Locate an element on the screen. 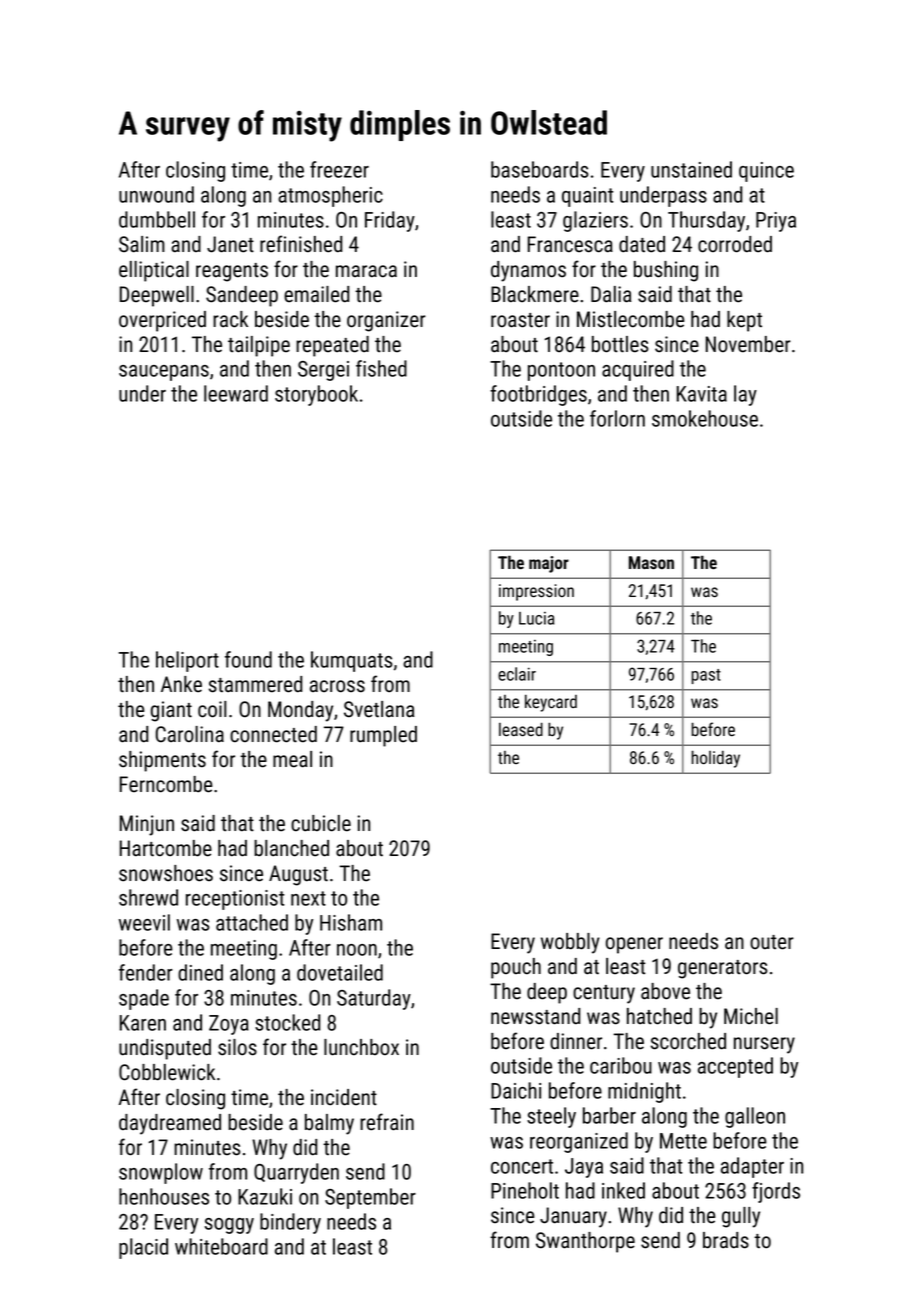 This screenshot has height=1311, width=924. daydreamed is located at coordinates (170, 1124).
